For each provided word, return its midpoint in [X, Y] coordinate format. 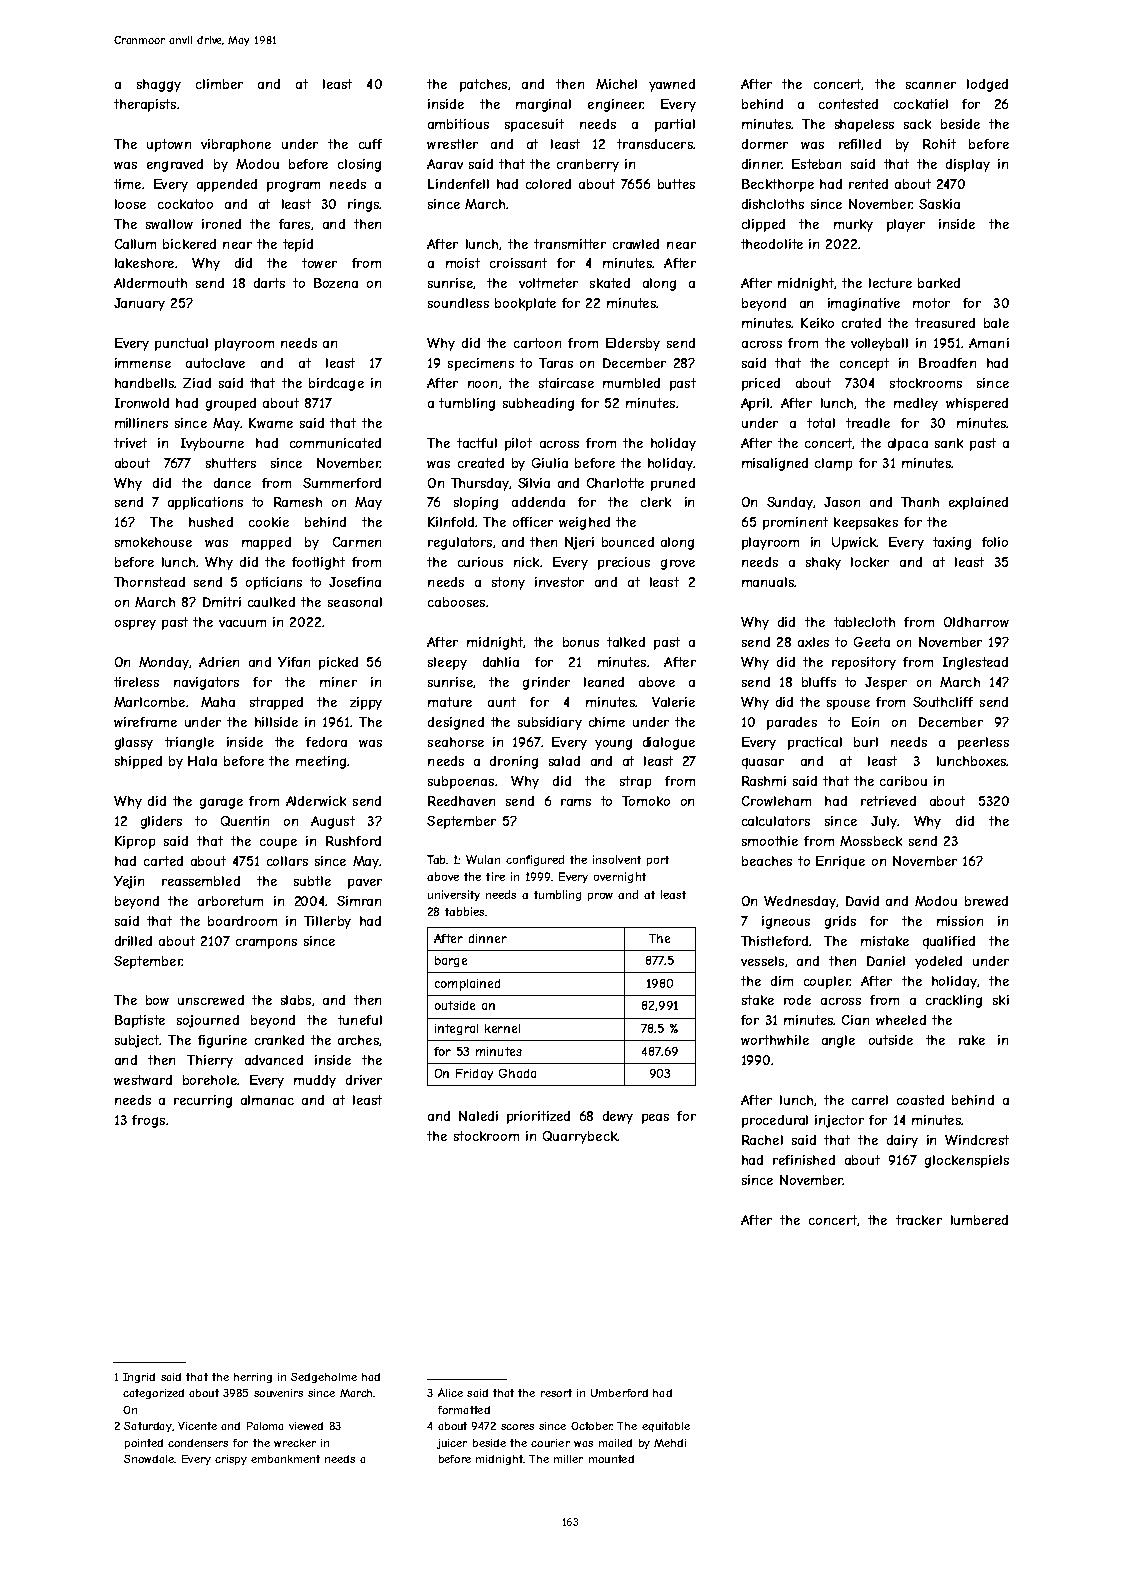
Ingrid [139, 1378]
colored [548, 184]
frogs [148, 1121]
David [862, 901]
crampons [266, 944]
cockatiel [921, 104]
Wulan [483, 859]
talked [626, 642]
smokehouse [153, 542]
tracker [919, 1220]
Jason [842, 502]
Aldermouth [150, 283]
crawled [636, 244]
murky [853, 225]
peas [655, 1119]
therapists [145, 105]
